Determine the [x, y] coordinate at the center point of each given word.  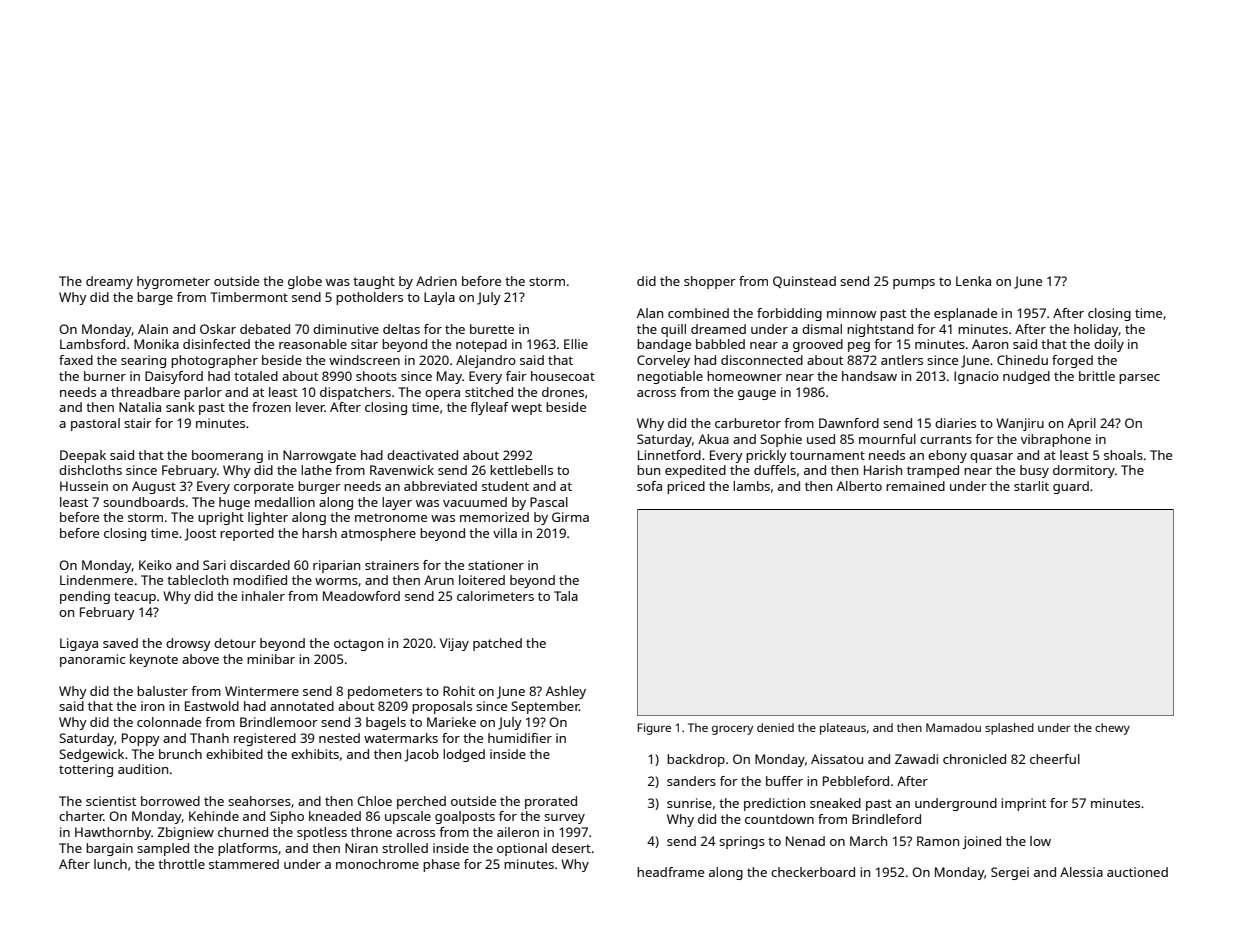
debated [265, 329]
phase [441, 865]
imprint [1023, 804]
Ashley [566, 692]
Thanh [209, 738]
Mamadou [953, 727]
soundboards [144, 502]
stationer [496, 565]
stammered [244, 864]
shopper [710, 282]
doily [1109, 345]
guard [1071, 487]
